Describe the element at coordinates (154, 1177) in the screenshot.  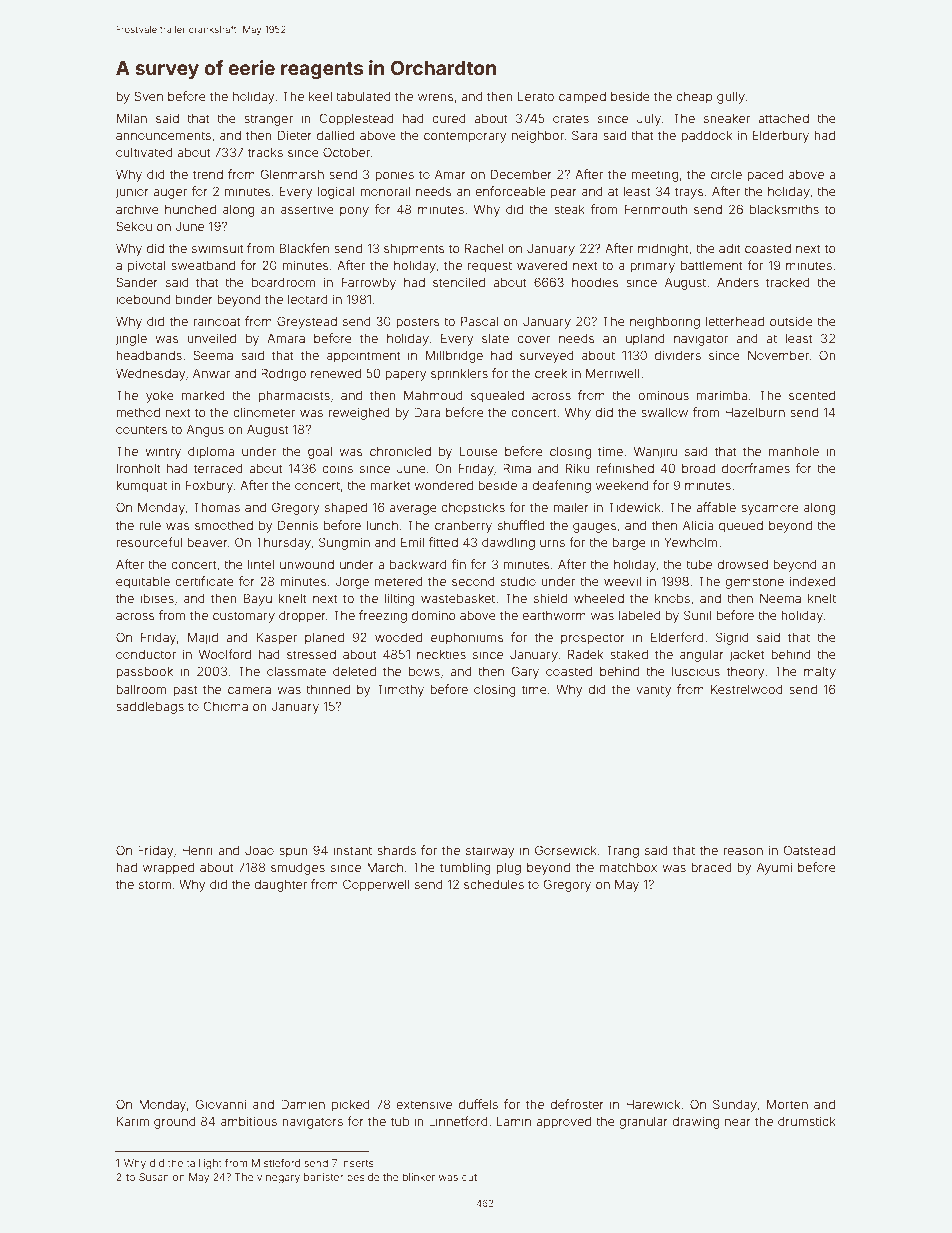
I see `Susan` at that location.
